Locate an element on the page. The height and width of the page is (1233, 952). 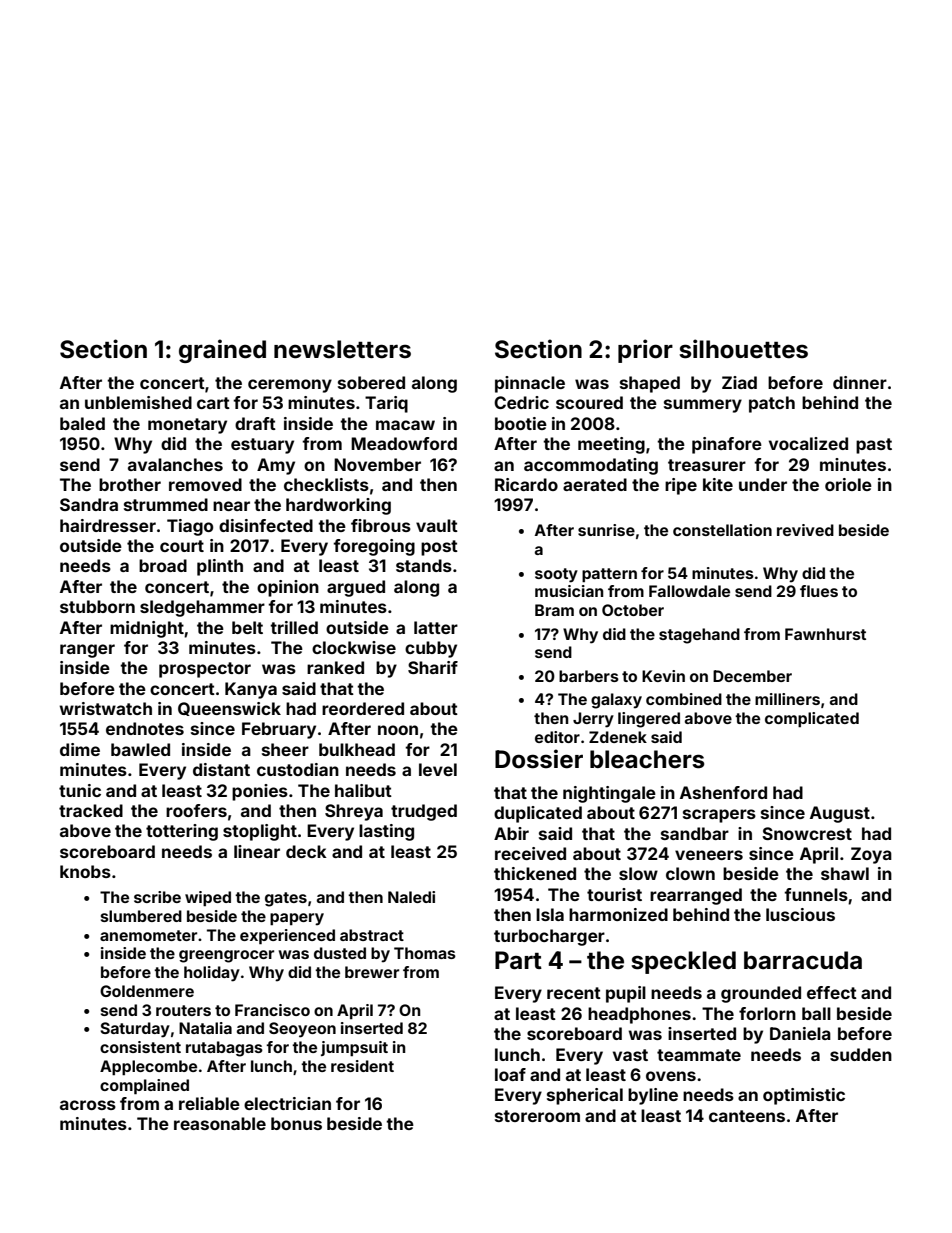
tunic is located at coordinates (80, 790).
